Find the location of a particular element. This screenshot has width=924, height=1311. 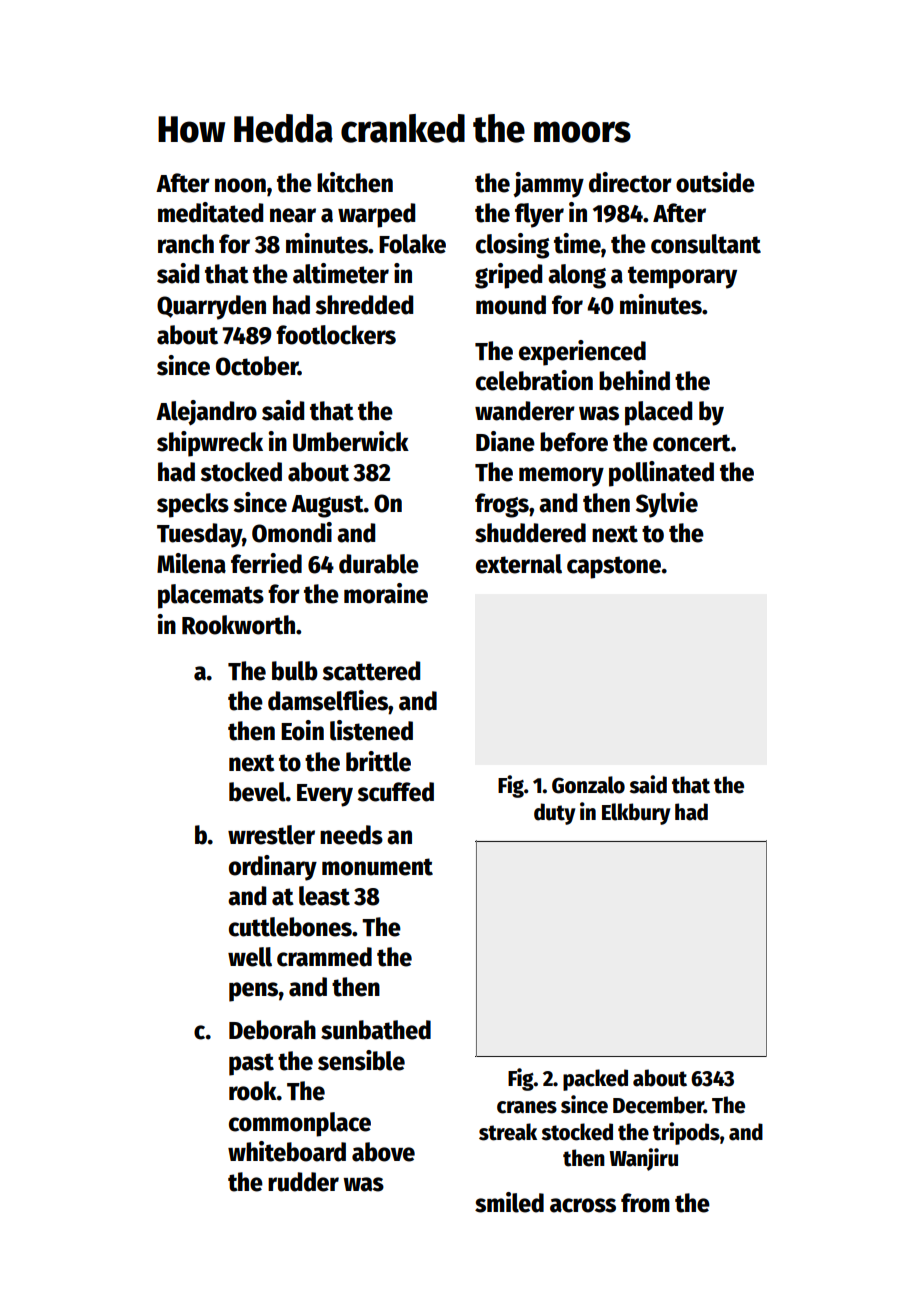

pens is located at coordinates (253, 992).
